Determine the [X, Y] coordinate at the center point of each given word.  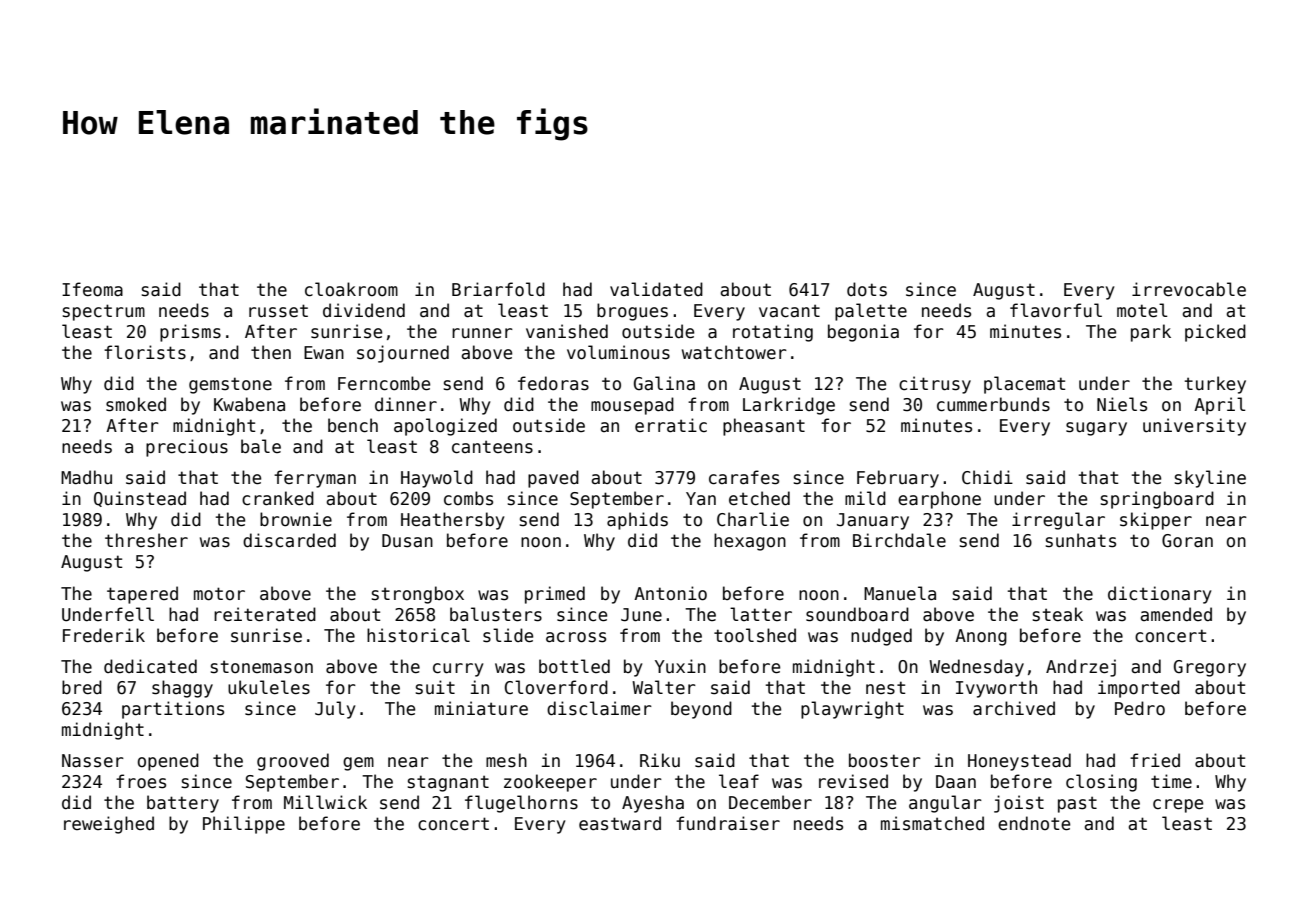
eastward [620, 823]
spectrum [104, 312]
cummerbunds [993, 404]
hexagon [750, 542]
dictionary [1160, 595]
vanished [567, 331]
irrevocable [1189, 289]
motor [219, 594]
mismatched [932, 823]
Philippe [244, 825]
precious [187, 448]
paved [553, 479]
